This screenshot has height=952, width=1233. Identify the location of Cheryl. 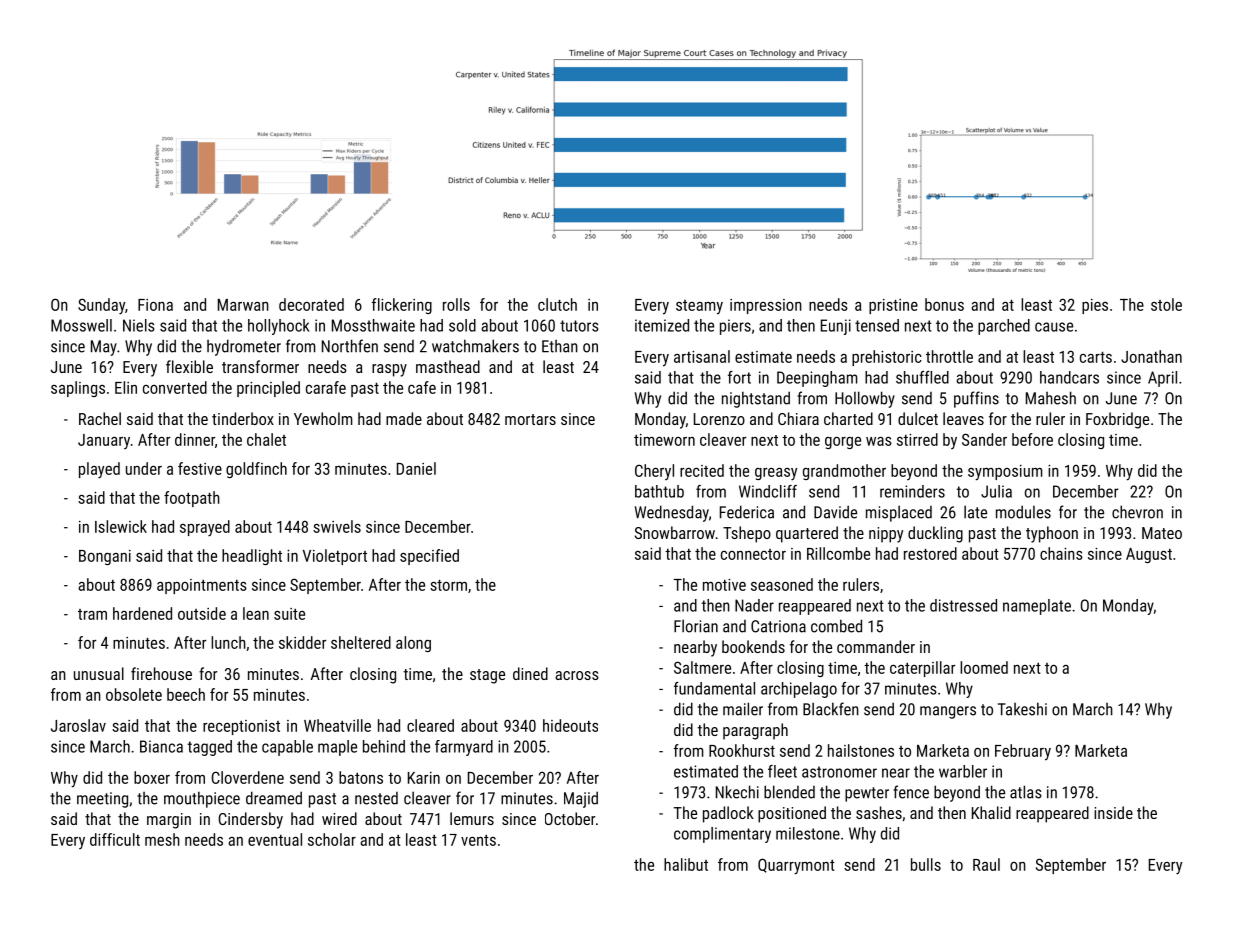
(654, 472).
